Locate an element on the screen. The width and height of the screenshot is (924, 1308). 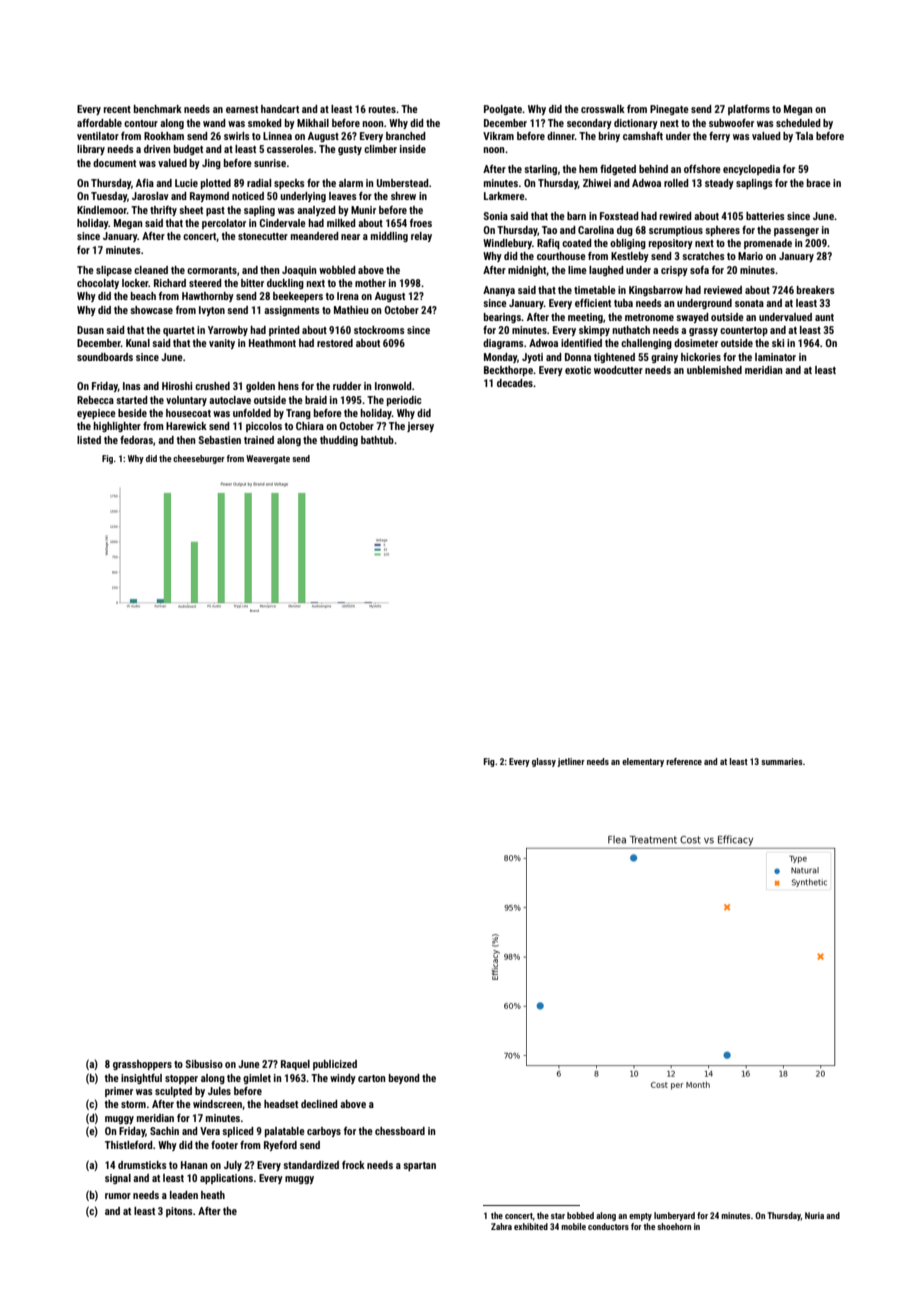
grasshoppers is located at coordinates (142, 1065).
